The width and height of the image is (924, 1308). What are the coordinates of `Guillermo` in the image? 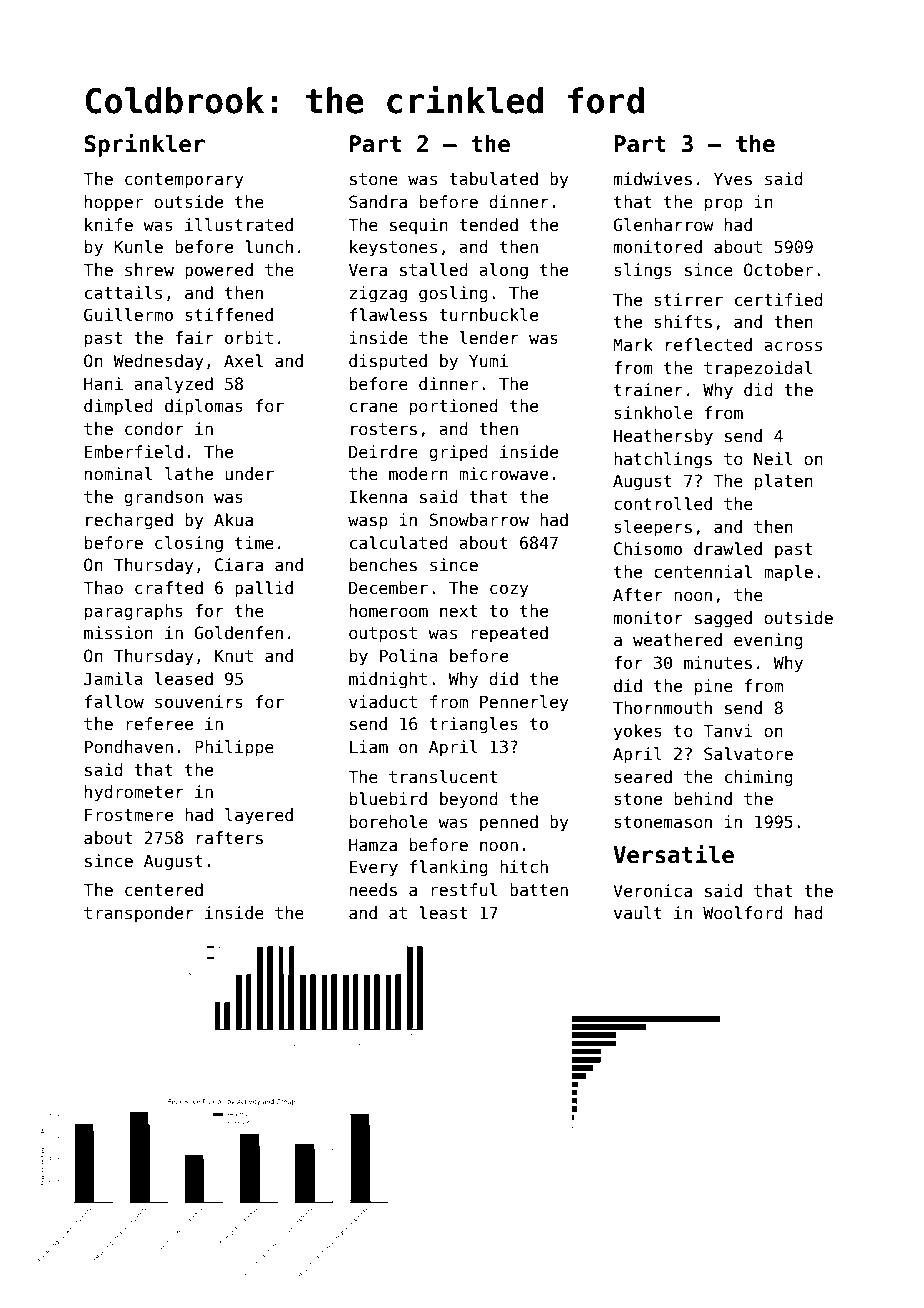 It's located at (128, 314).
